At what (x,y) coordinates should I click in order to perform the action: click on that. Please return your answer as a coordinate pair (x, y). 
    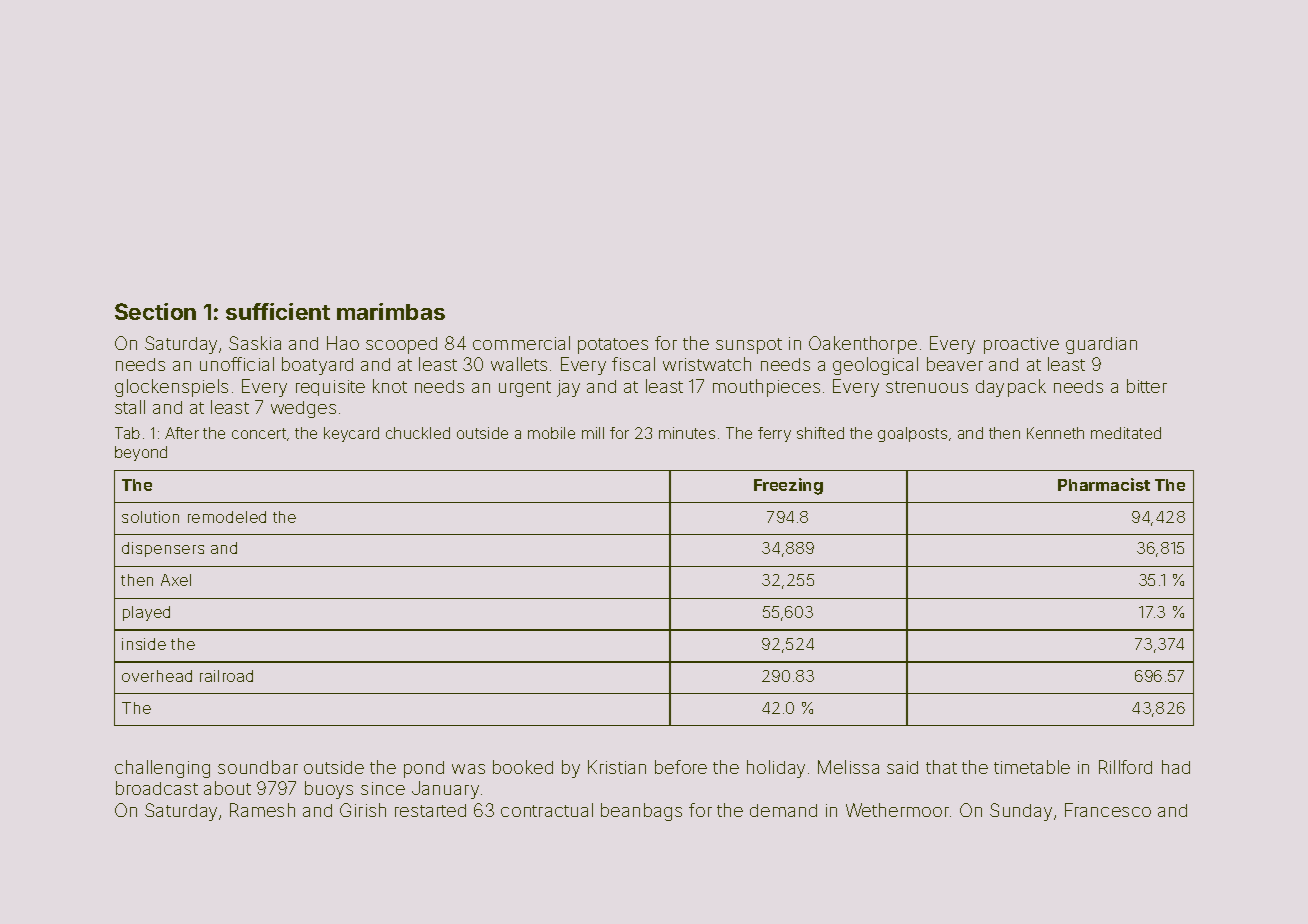
    Looking at the image, I should click on (941, 767).
